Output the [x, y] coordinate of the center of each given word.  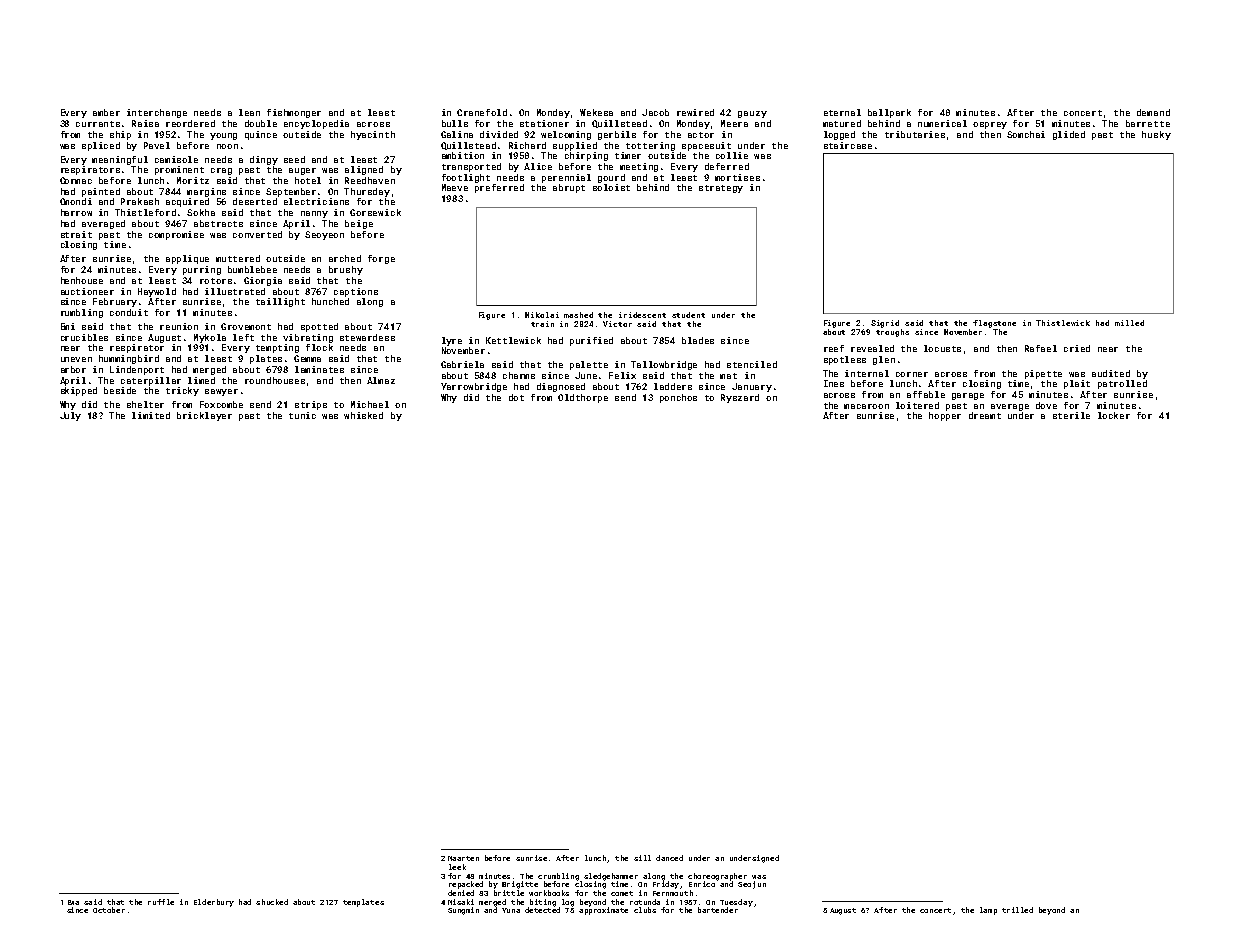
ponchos [678, 398]
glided [1069, 135]
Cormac [76, 180]
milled [1129, 323]
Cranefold [482, 112]
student [688, 315]
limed [201, 380]
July [70, 416]
